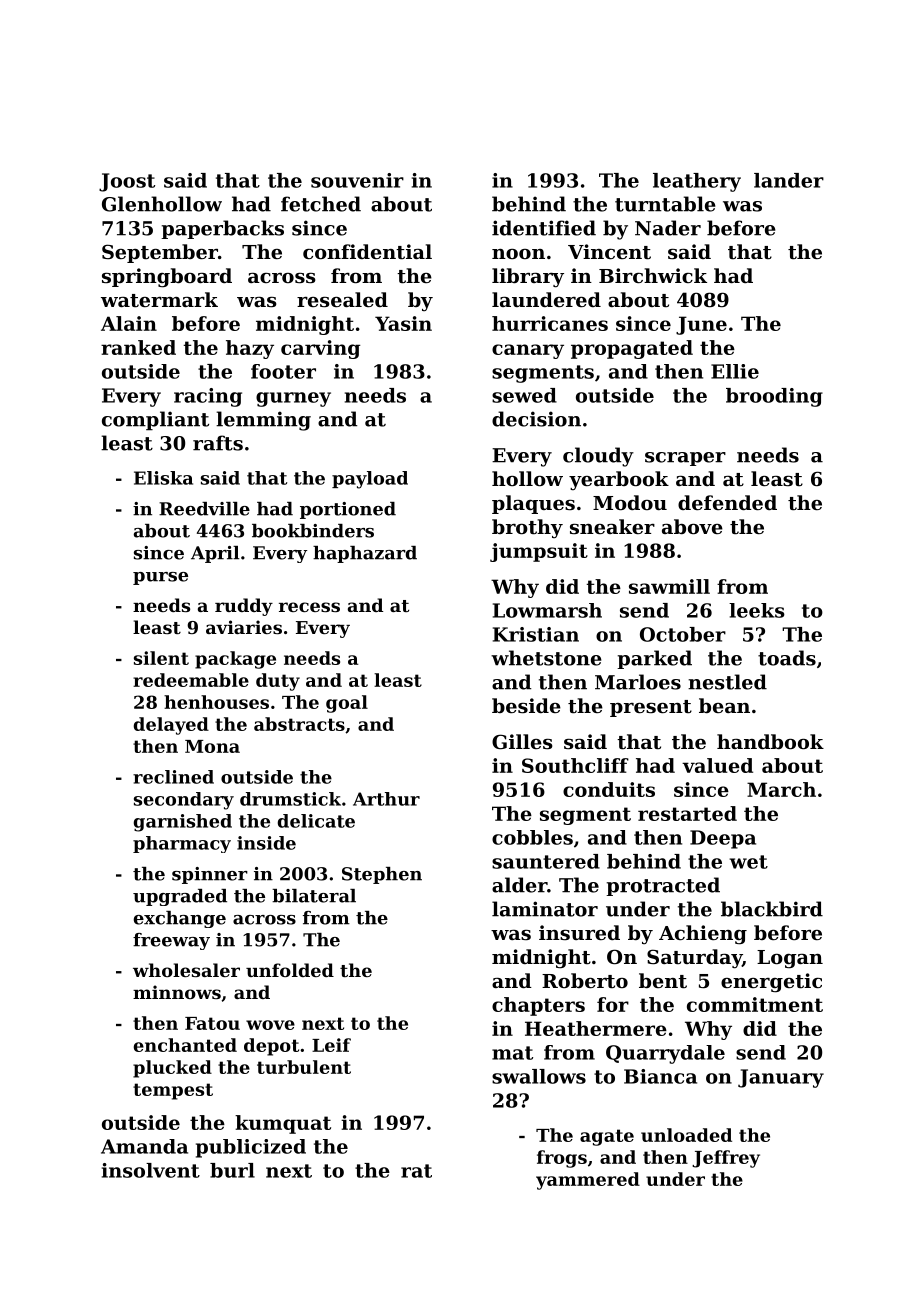 Image resolution: width=924 pixels, height=1311 pixels. What do you see at coordinates (386, 799) in the document?
I see `Arthur` at bounding box center [386, 799].
